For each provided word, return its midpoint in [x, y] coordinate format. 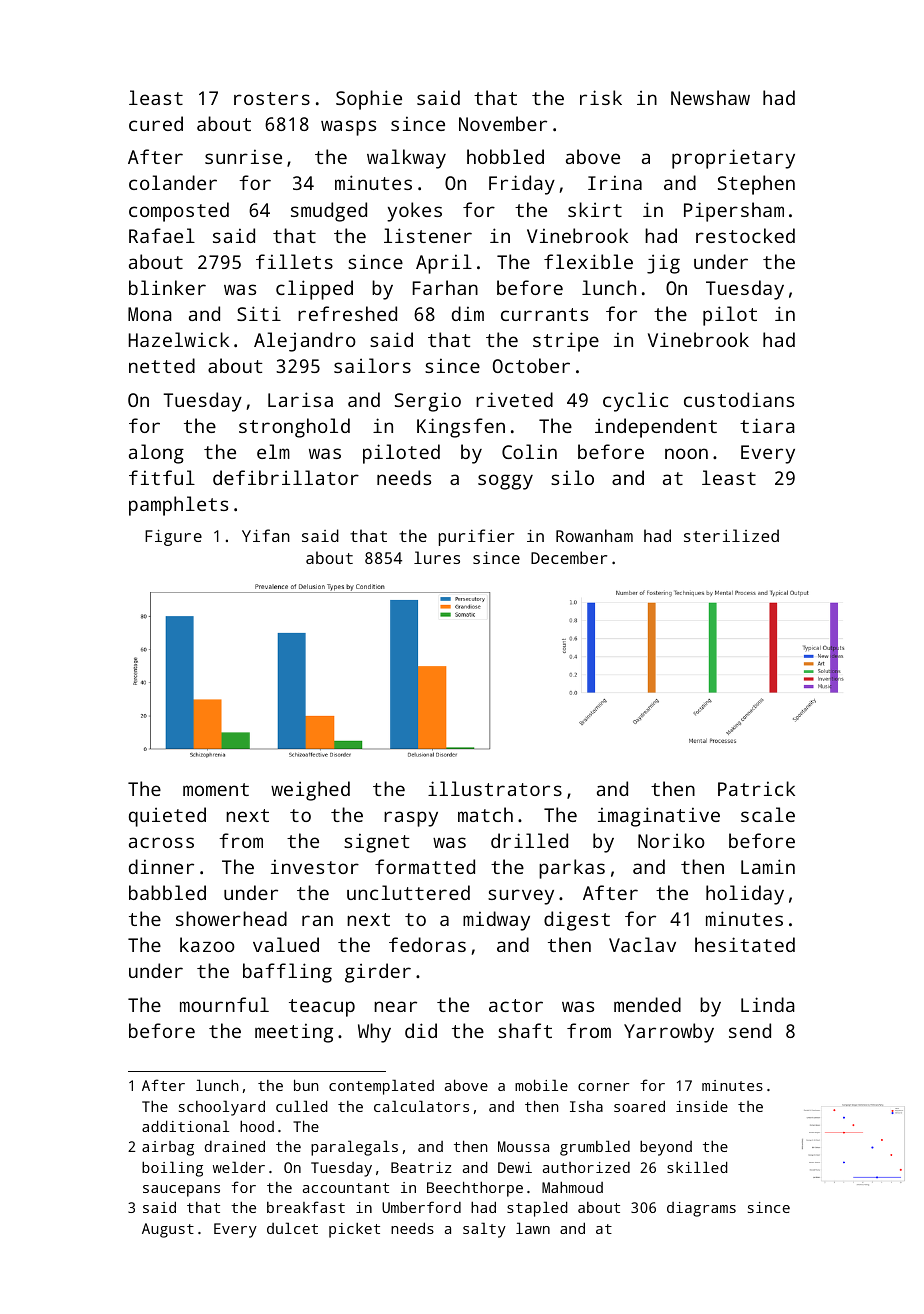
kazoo [207, 944]
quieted [167, 817]
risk [601, 97]
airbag [168, 1148]
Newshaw [710, 97]
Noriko [671, 840]
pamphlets [178, 506]
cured [156, 123]
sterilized [731, 535]
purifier [476, 537]
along [156, 454]
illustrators [495, 788]
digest [577, 921]
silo [572, 477]
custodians [739, 399]
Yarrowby [669, 1033]
